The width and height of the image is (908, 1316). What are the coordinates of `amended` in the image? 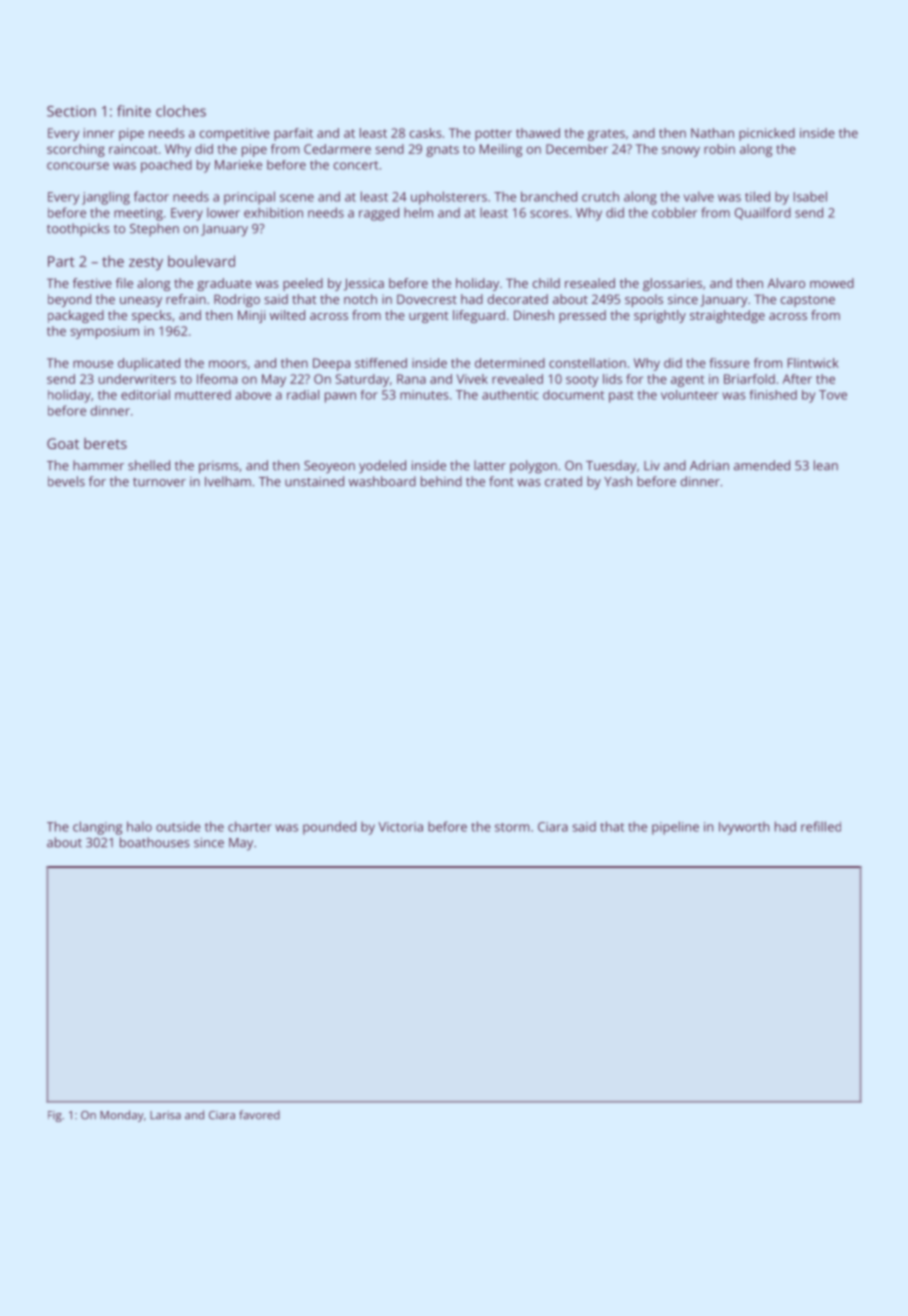 It's located at (762, 465).
